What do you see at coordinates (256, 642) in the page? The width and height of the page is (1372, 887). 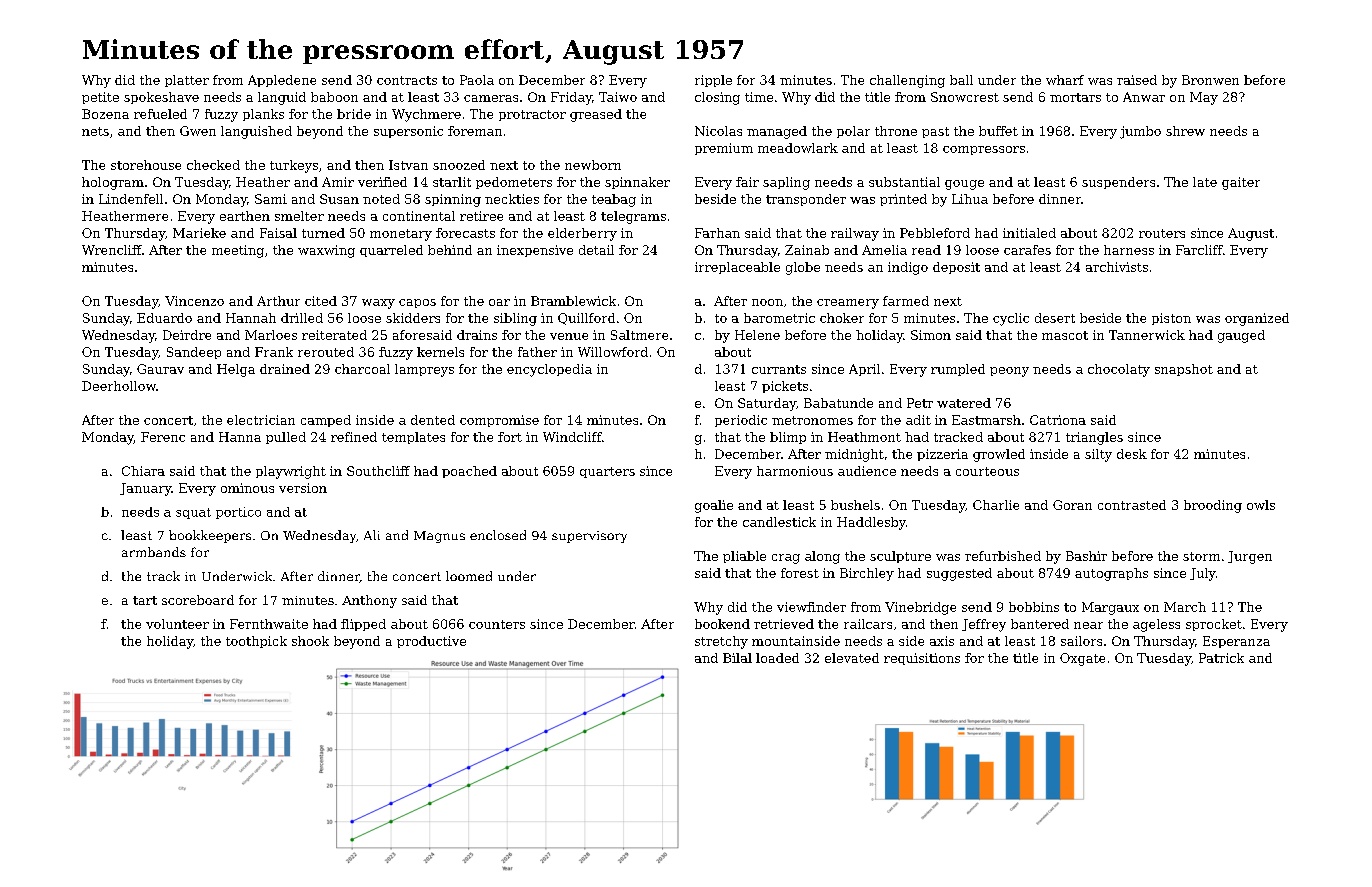 I see `toothpick` at bounding box center [256, 642].
